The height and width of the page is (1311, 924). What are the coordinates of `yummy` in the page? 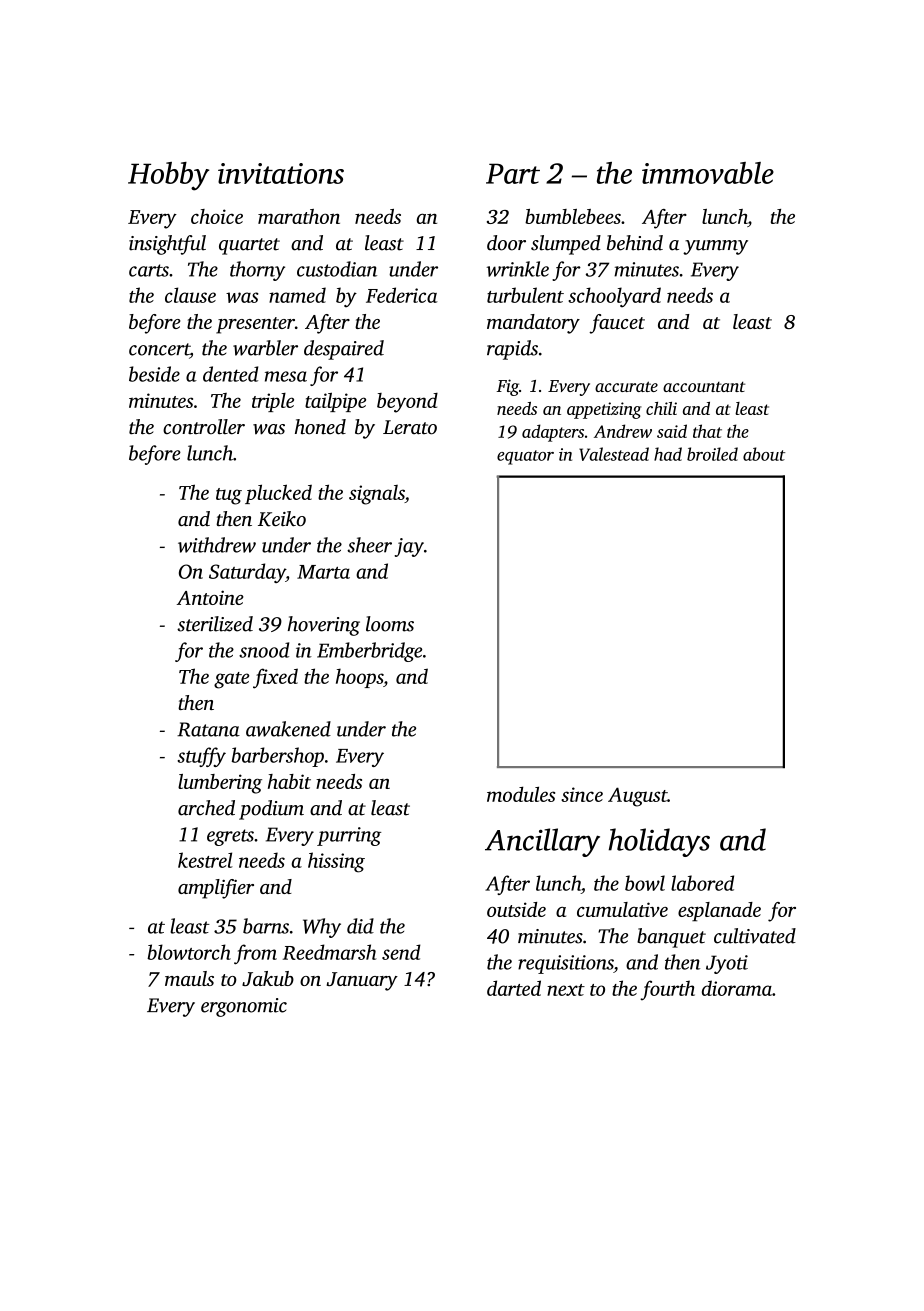 It's located at (715, 247).
